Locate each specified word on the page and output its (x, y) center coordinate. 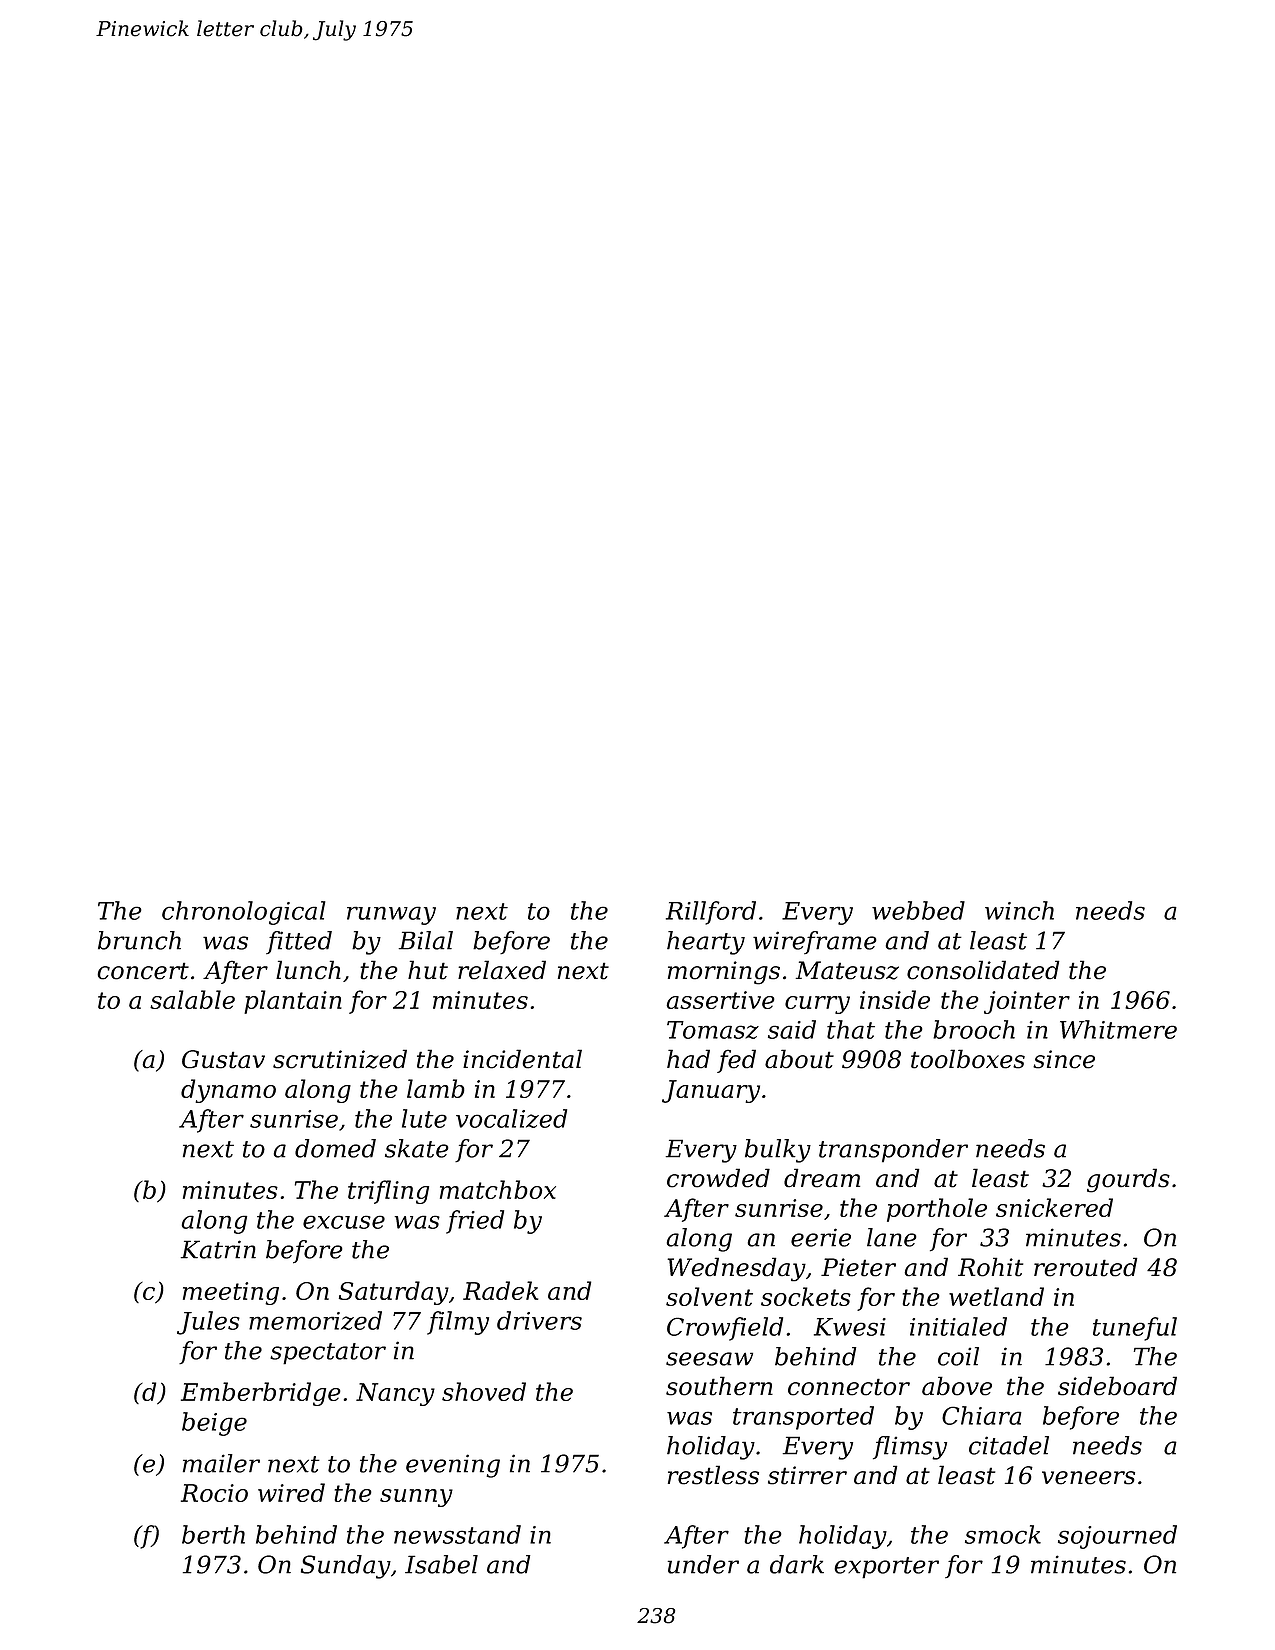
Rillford (711, 913)
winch (1019, 910)
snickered (1054, 1207)
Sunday (346, 1567)
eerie (821, 1237)
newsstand (457, 1534)
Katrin (218, 1249)
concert (143, 971)
